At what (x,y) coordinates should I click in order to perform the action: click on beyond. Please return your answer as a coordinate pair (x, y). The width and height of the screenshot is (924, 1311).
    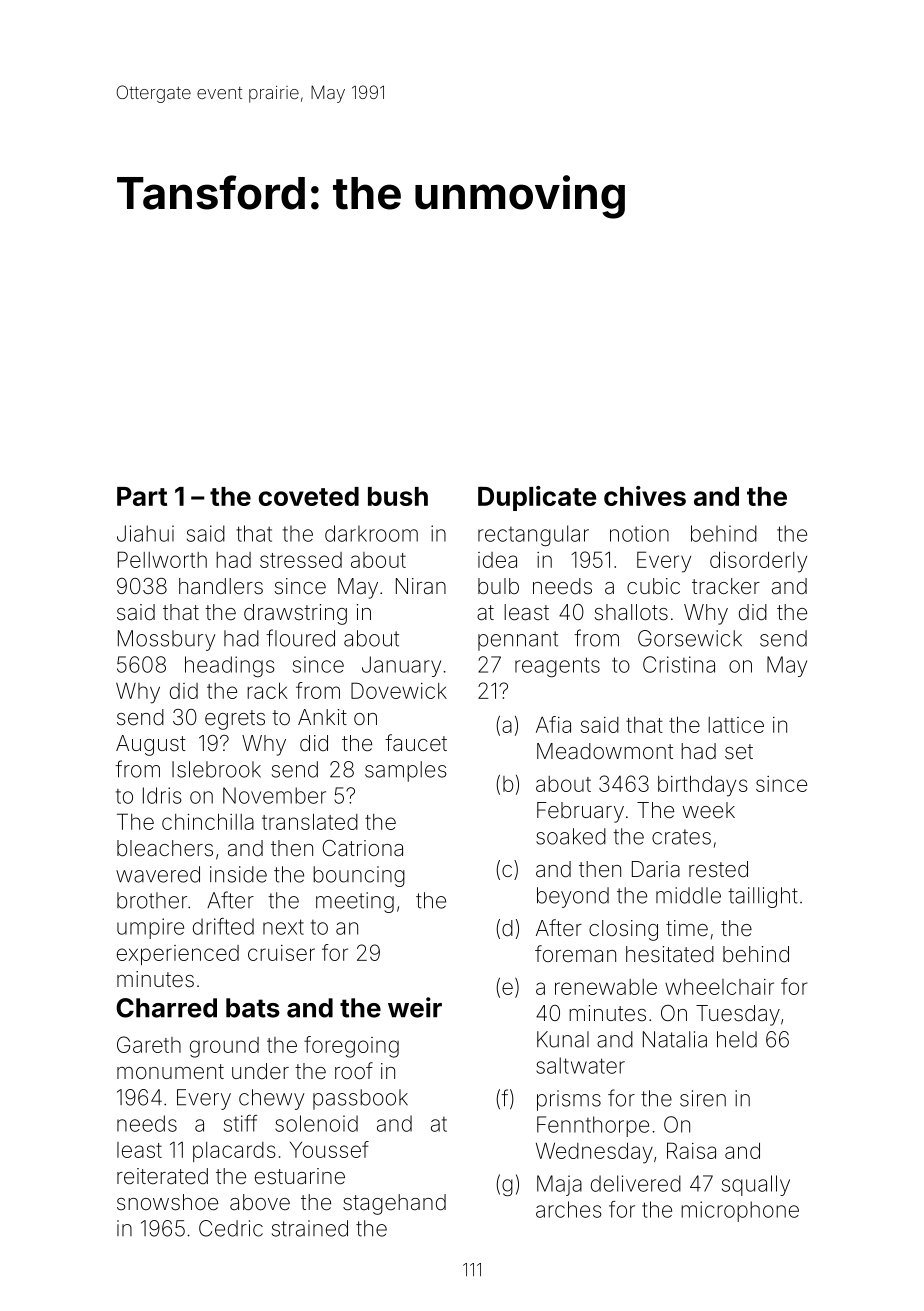
    Looking at the image, I should click on (573, 897).
